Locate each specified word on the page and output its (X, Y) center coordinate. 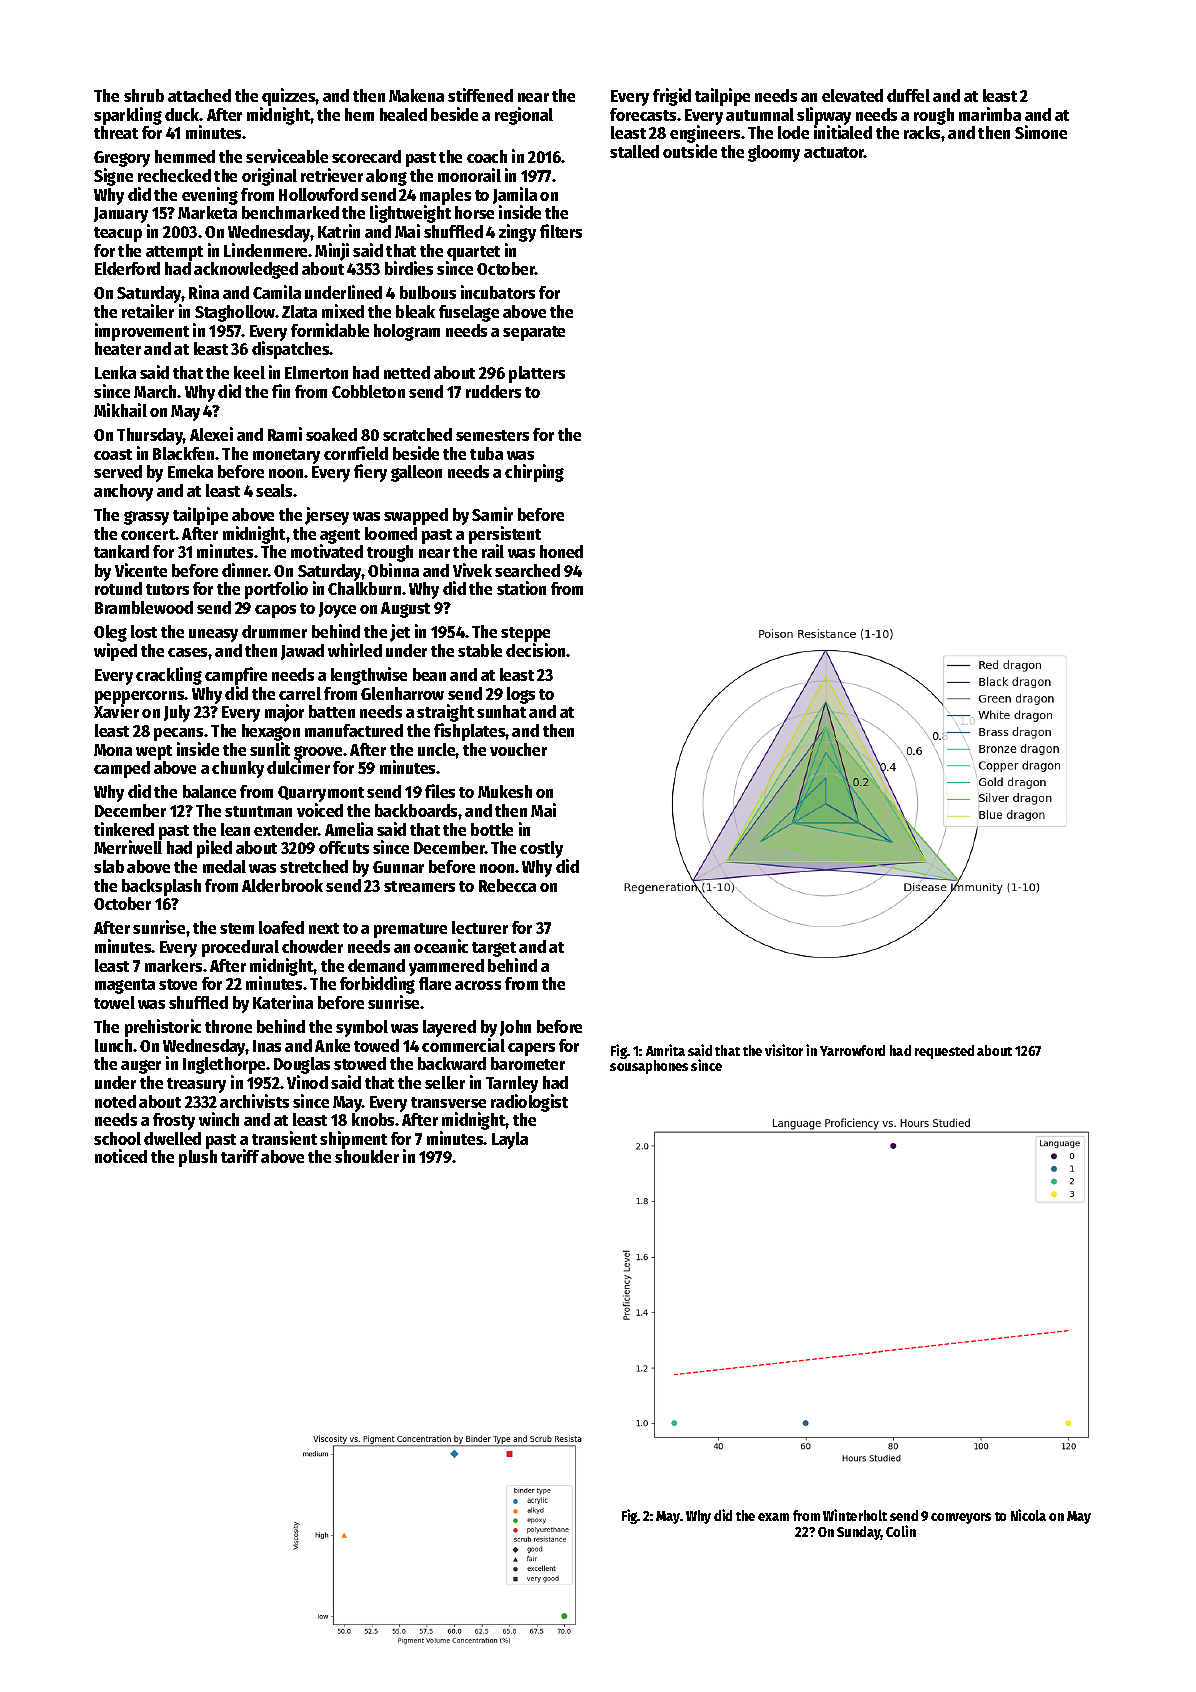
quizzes (289, 97)
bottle (492, 829)
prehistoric (163, 1028)
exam (773, 1517)
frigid (672, 97)
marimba (990, 114)
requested (944, 1052)
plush (198, 1158)
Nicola (1028, 1515)
